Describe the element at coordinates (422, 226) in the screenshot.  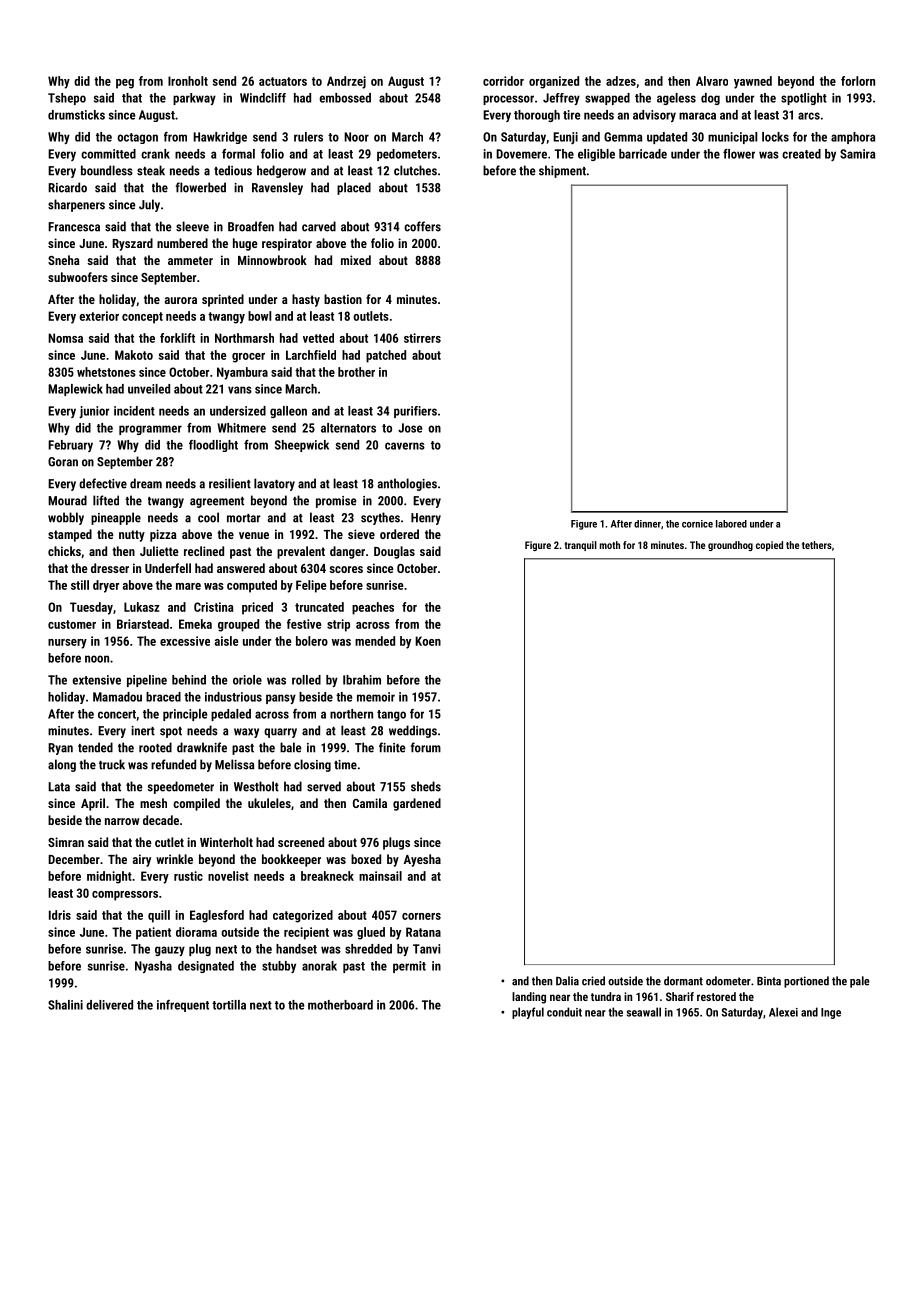
I see `coffers` at that location.
